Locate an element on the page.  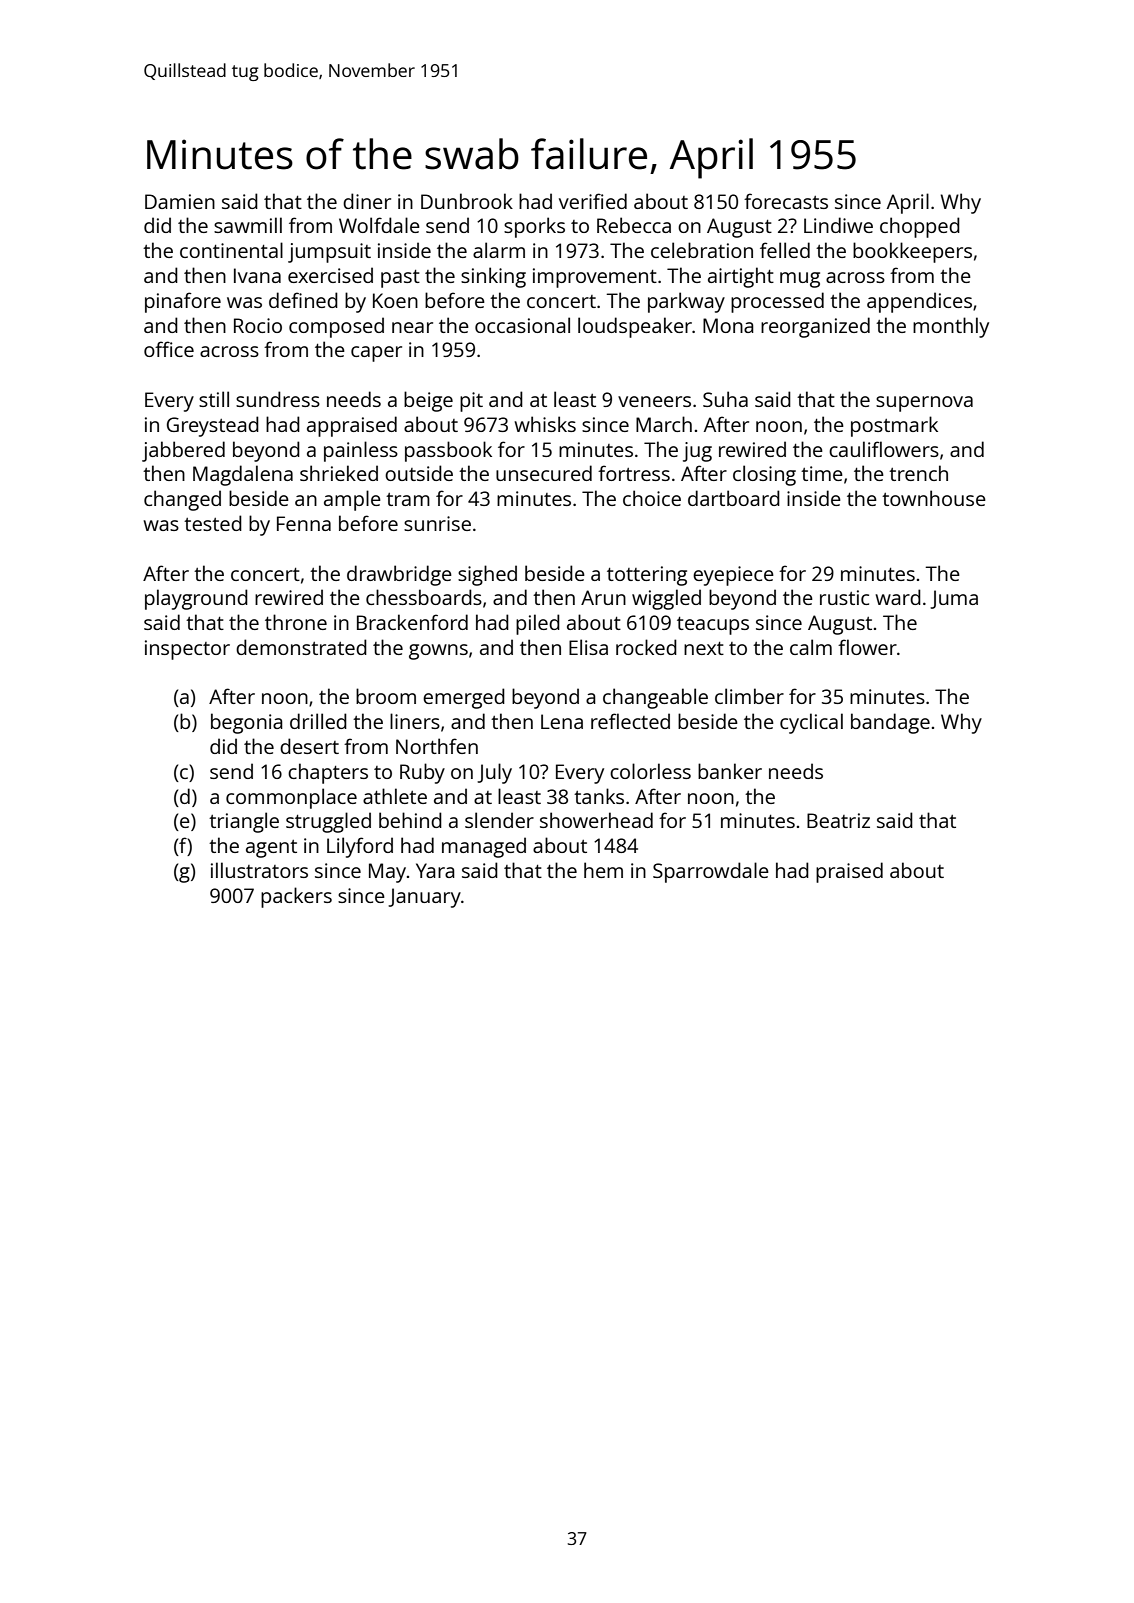
changed is located at coordinates (182, 500).
